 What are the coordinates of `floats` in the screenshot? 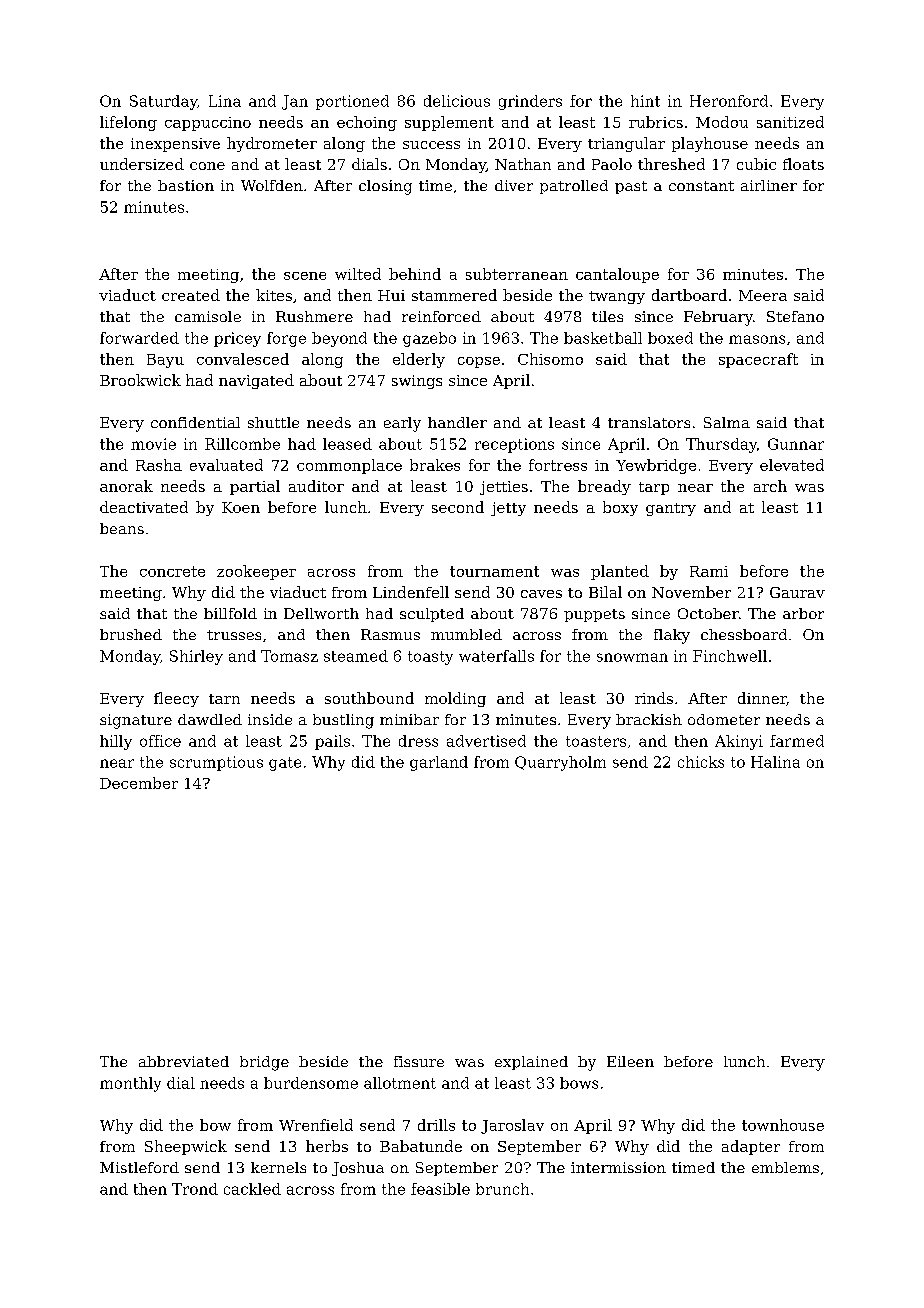 It's located at (803, 164).
